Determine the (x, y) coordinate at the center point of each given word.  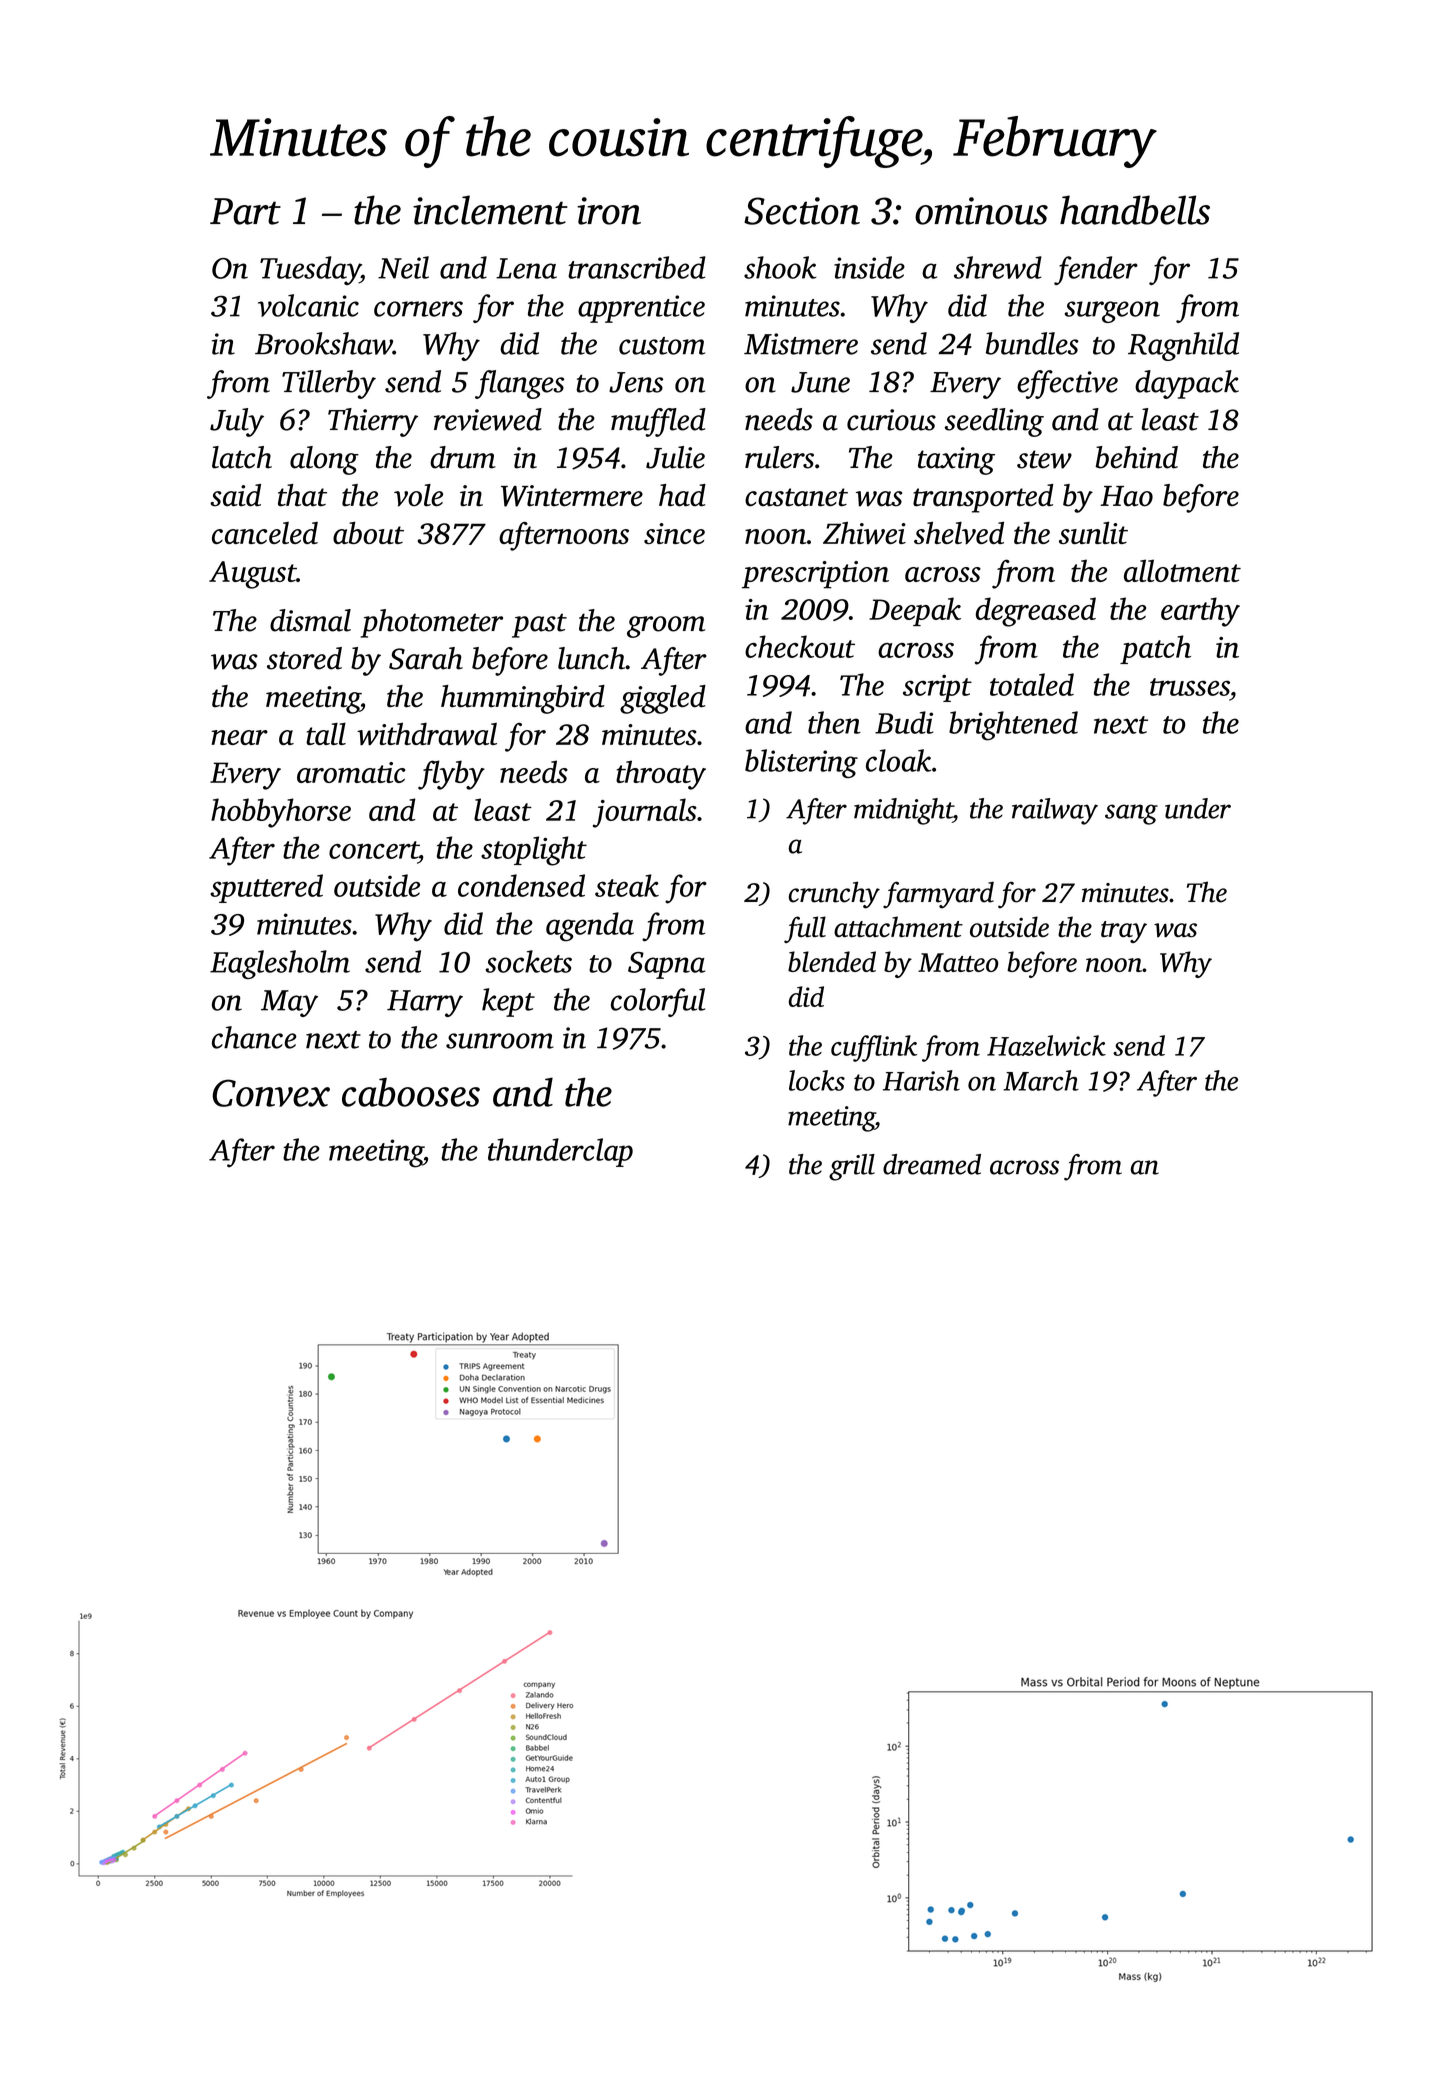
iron (609, 211)
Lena (526, 268)
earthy (1200, 612)
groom (666, 627)
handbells (1135, 210)
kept (508, 1002)
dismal (310, 620)
